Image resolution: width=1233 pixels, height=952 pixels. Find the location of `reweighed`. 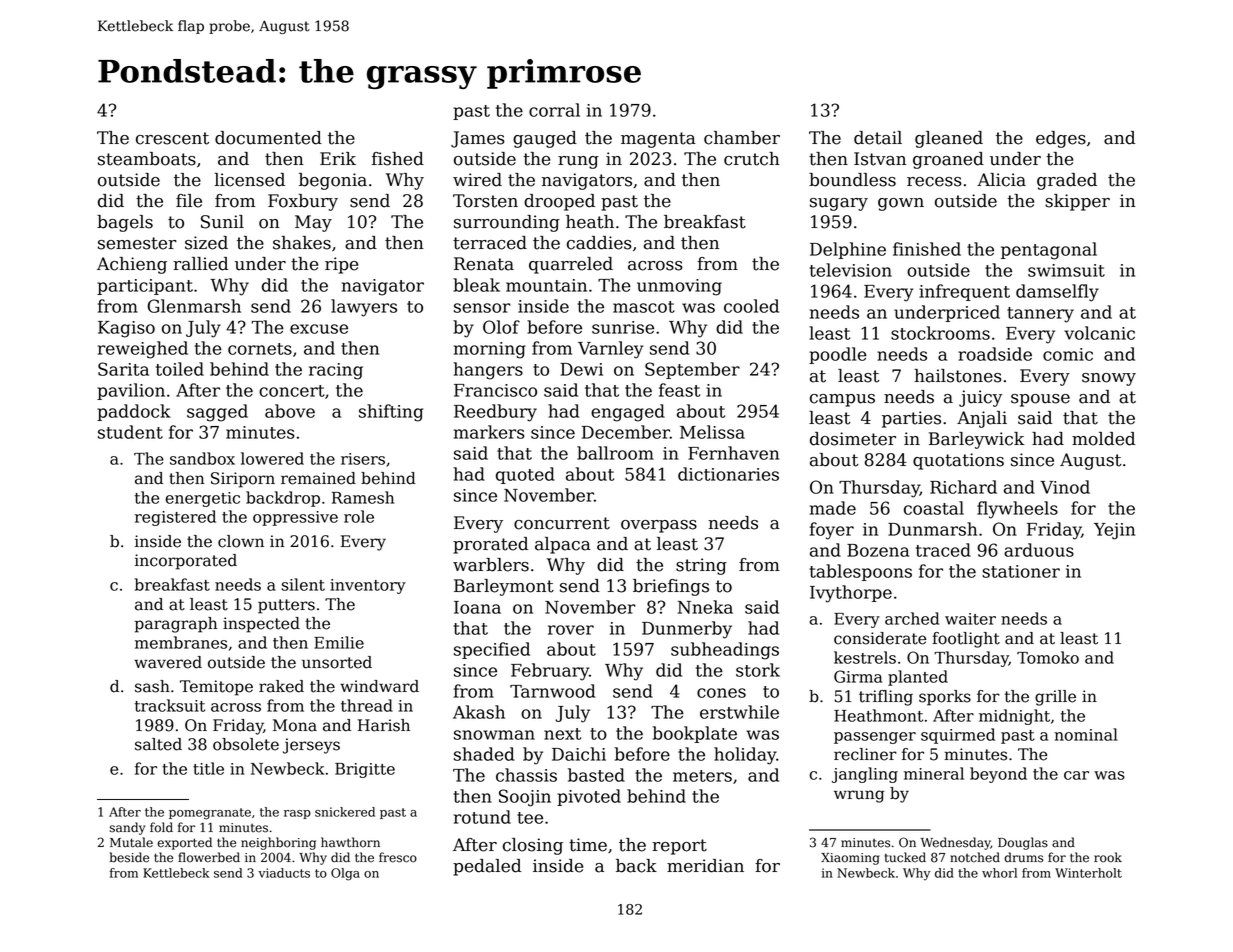

reweighed is located at coordinates (143, 350).
